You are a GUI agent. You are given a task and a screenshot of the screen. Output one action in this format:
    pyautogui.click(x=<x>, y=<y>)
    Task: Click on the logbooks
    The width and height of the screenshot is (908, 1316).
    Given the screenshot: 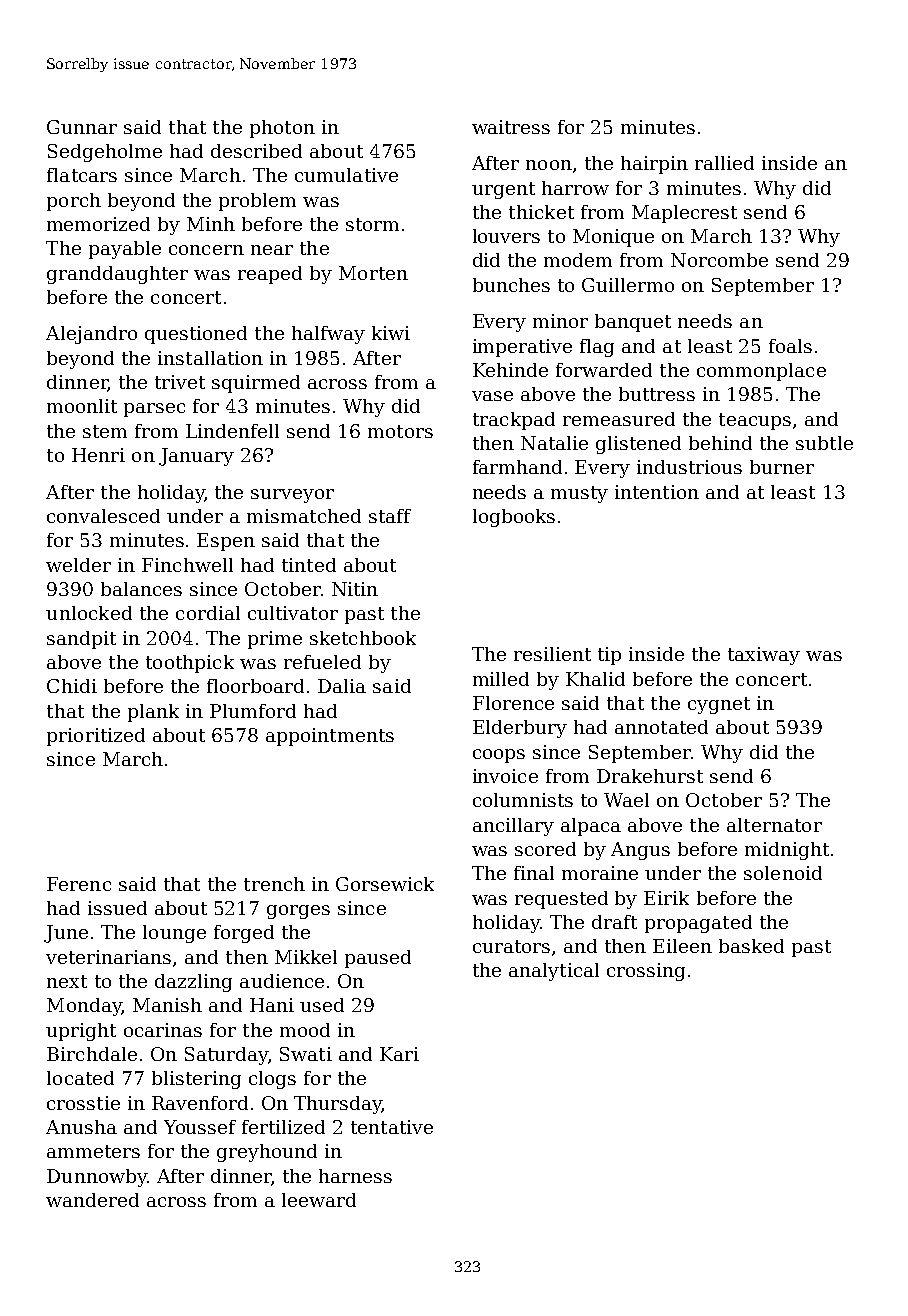 What is the action you would take?
    pyautogui.click(x=514, y=518)
